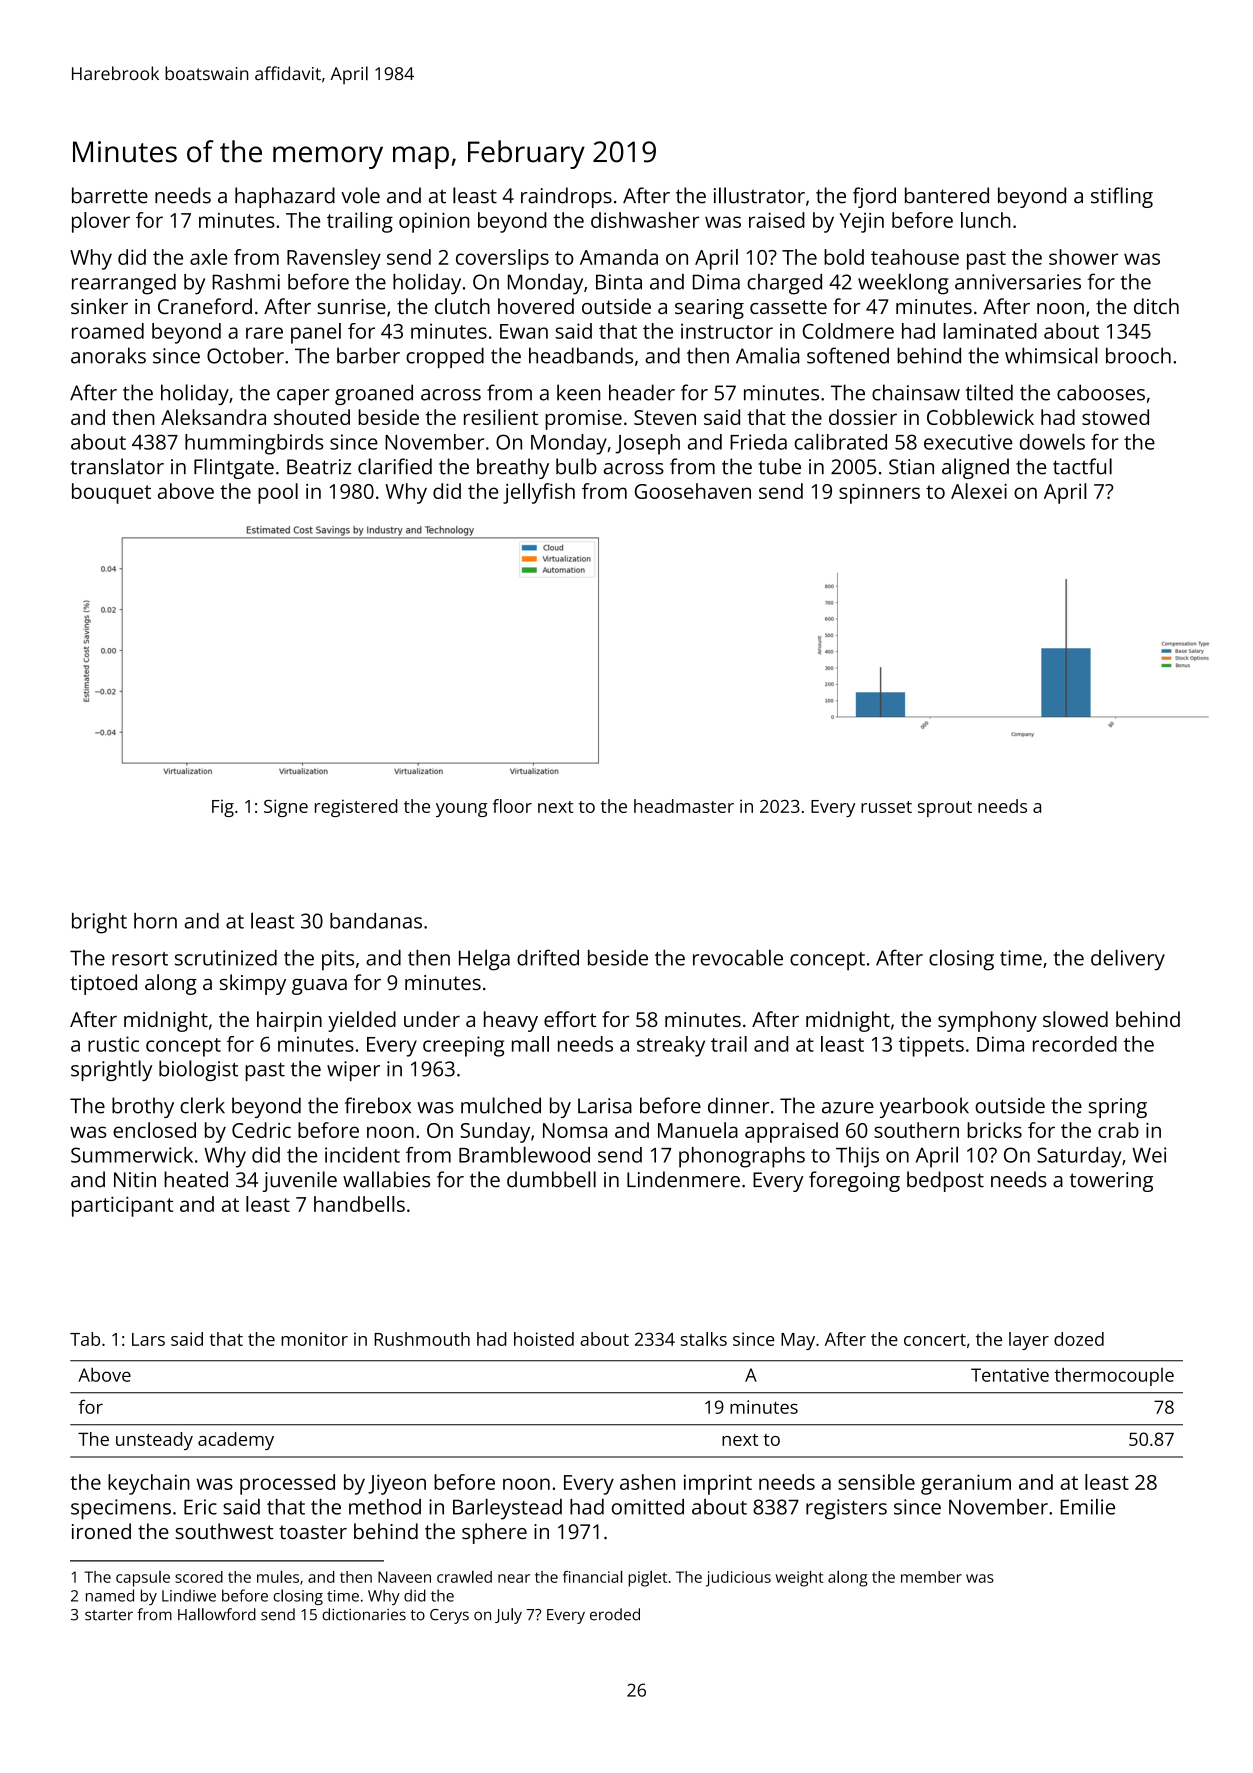  What do you see at coordinates (738, 1105) in the image?
I see `dinner` at bounding box center [738, 1105].
